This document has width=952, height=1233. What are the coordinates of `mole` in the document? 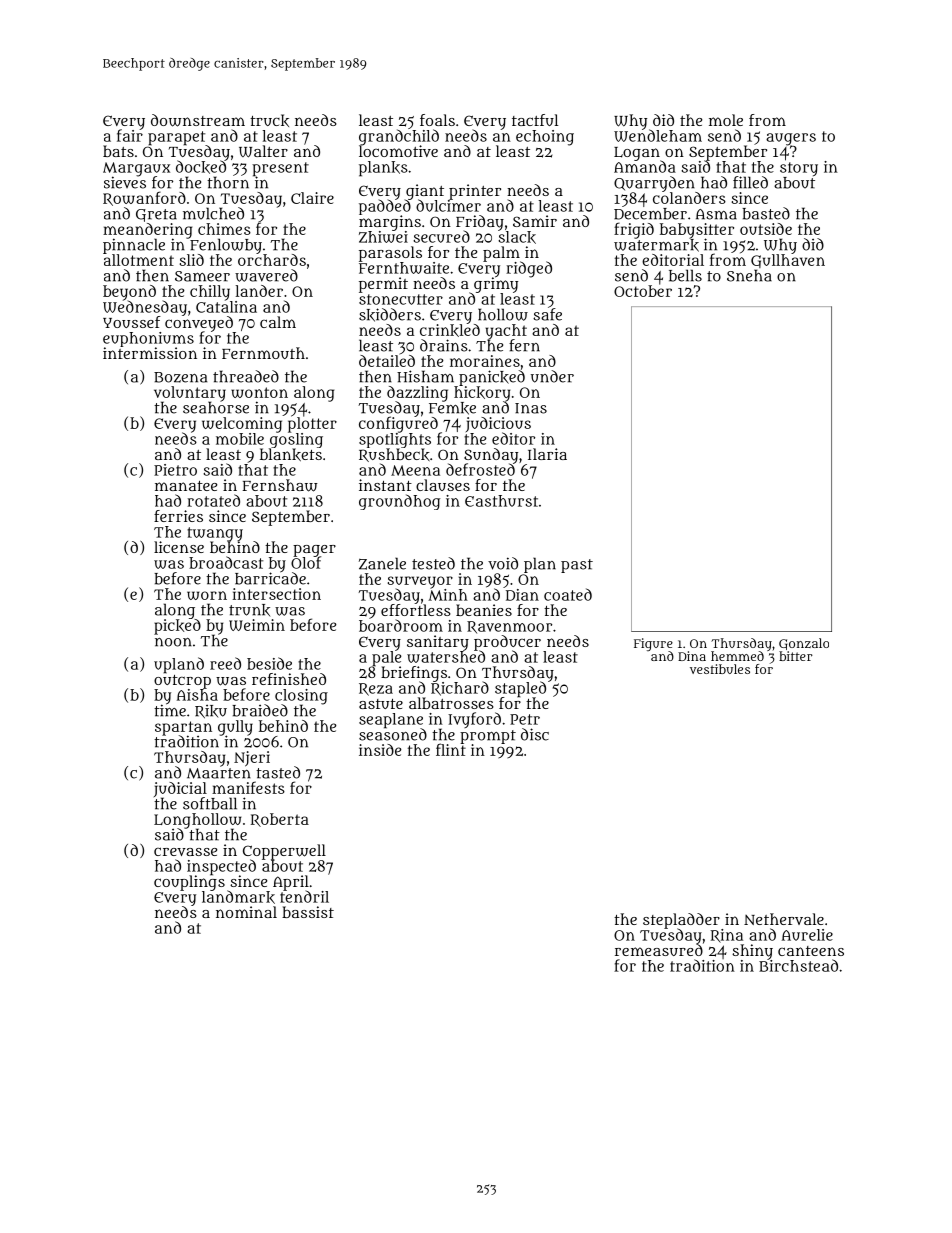 It's located at (726, 120).
